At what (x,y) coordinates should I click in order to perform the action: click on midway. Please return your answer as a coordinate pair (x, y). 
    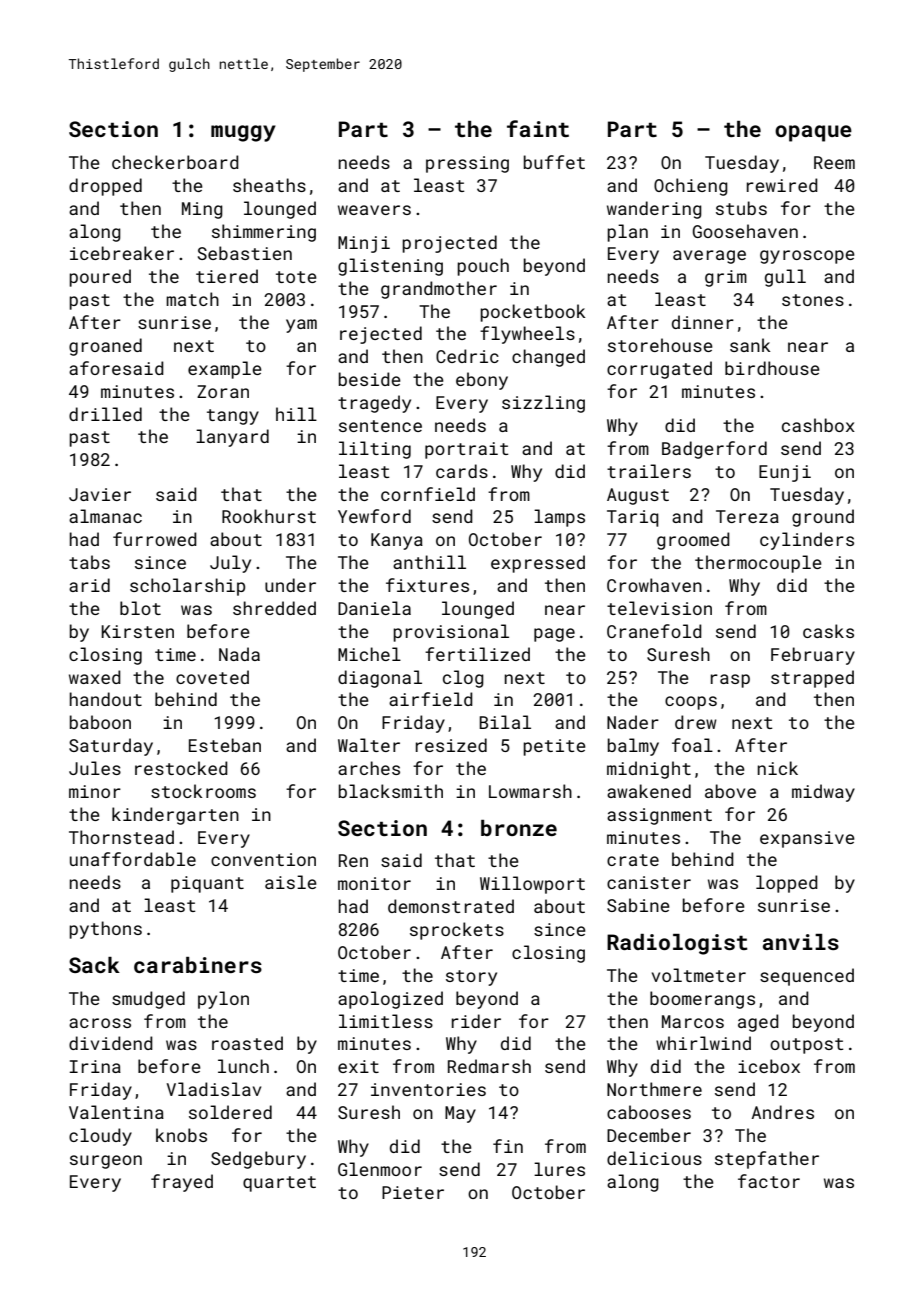
    Looking at the image, I should click on (823, 793).
